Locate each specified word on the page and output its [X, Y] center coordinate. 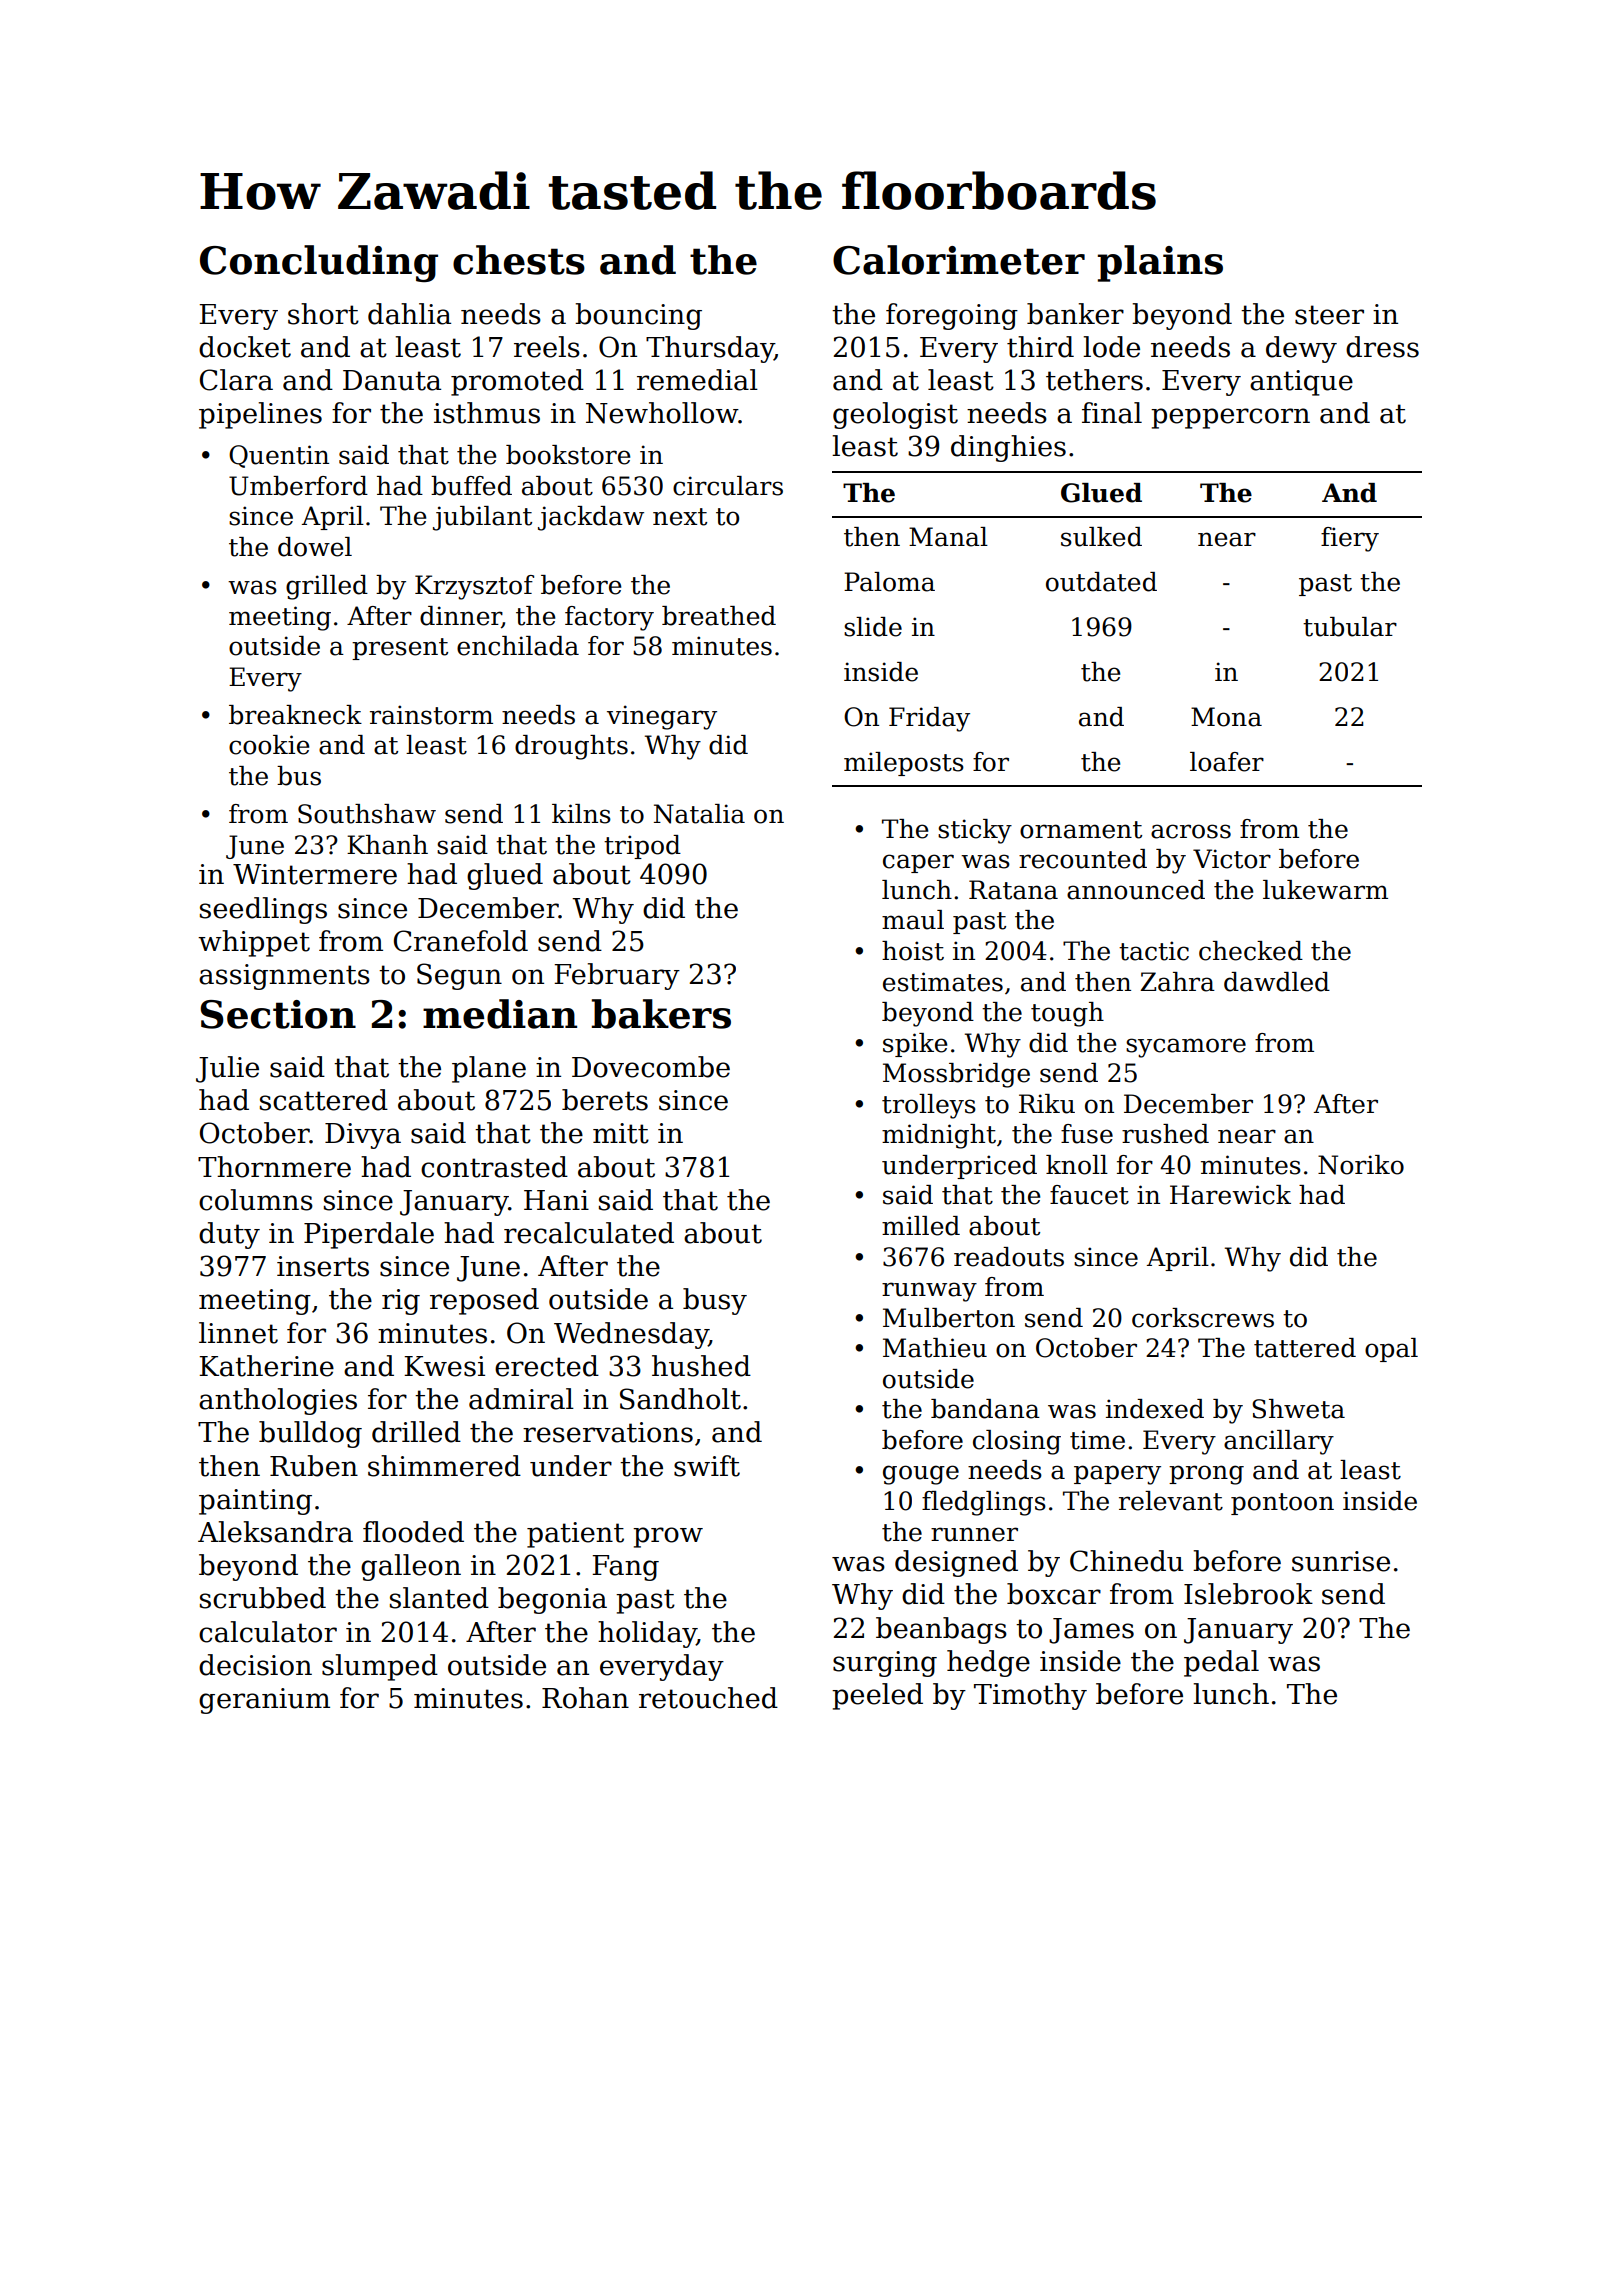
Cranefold [461, 941]
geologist [895, 415]
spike [915, 1045]
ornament [1081, 830]
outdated [1101, 582]
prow [668, 1537]
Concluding [319, 263]
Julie [227, 1069]
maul [913, 920]
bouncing [638, 316]
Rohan [585, 1698]
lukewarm [1325, 890]
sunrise [1341, 1561]
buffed [471, 486]
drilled [416, 1432]
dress [1382, 347]
